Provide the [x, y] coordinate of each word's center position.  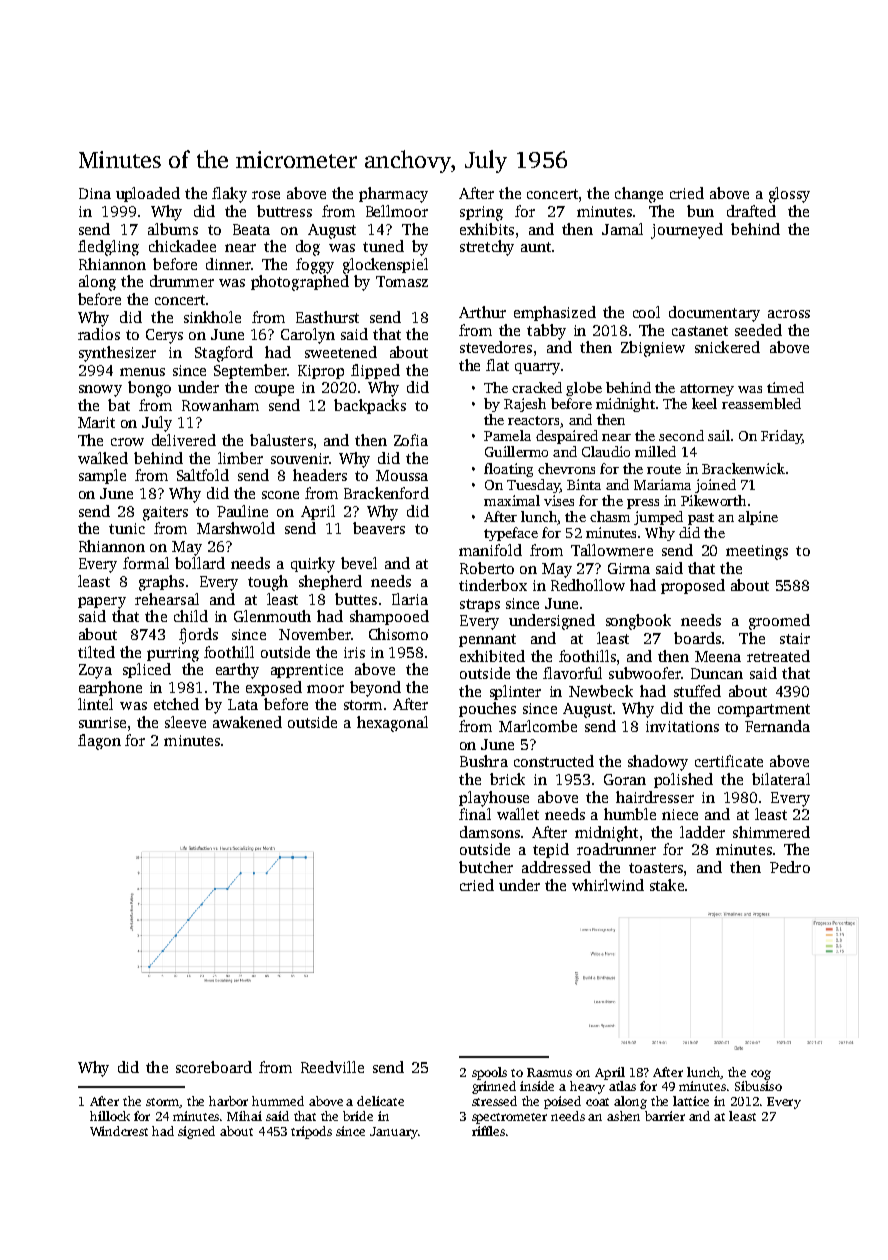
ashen [623, 1116]
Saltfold [203, 475]
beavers [379, 528]
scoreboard [214, 1067]
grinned [494, 1087]
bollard [200, 563]
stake [667, 885]
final [475, 814]
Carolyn [308, 336]
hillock [110, 1116]
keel [704, 403]
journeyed [687, 231]
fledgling [108, 248]
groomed [779, 622]
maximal [512, 500]
